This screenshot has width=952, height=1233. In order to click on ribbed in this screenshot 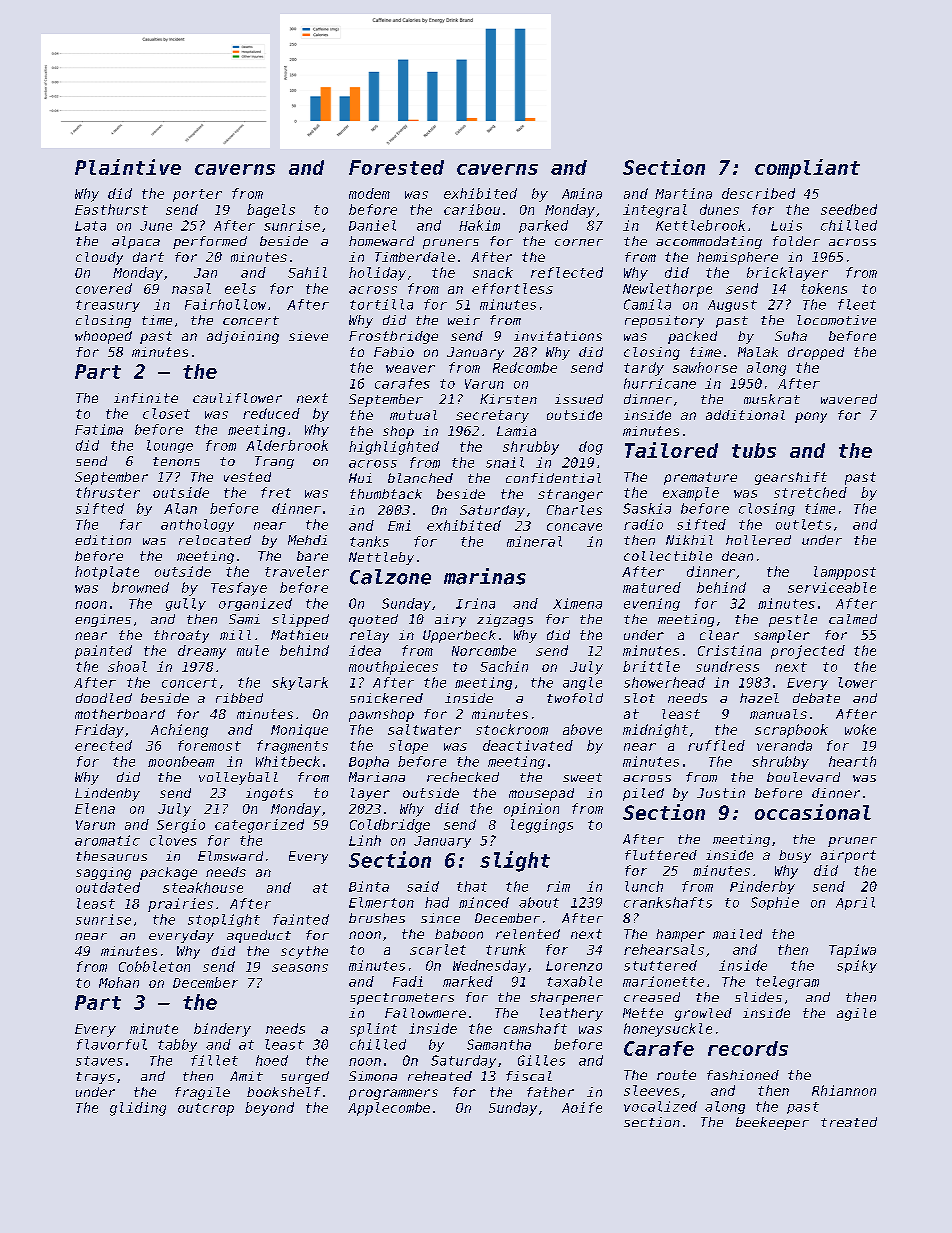, I will do `click(239, 698)`.
